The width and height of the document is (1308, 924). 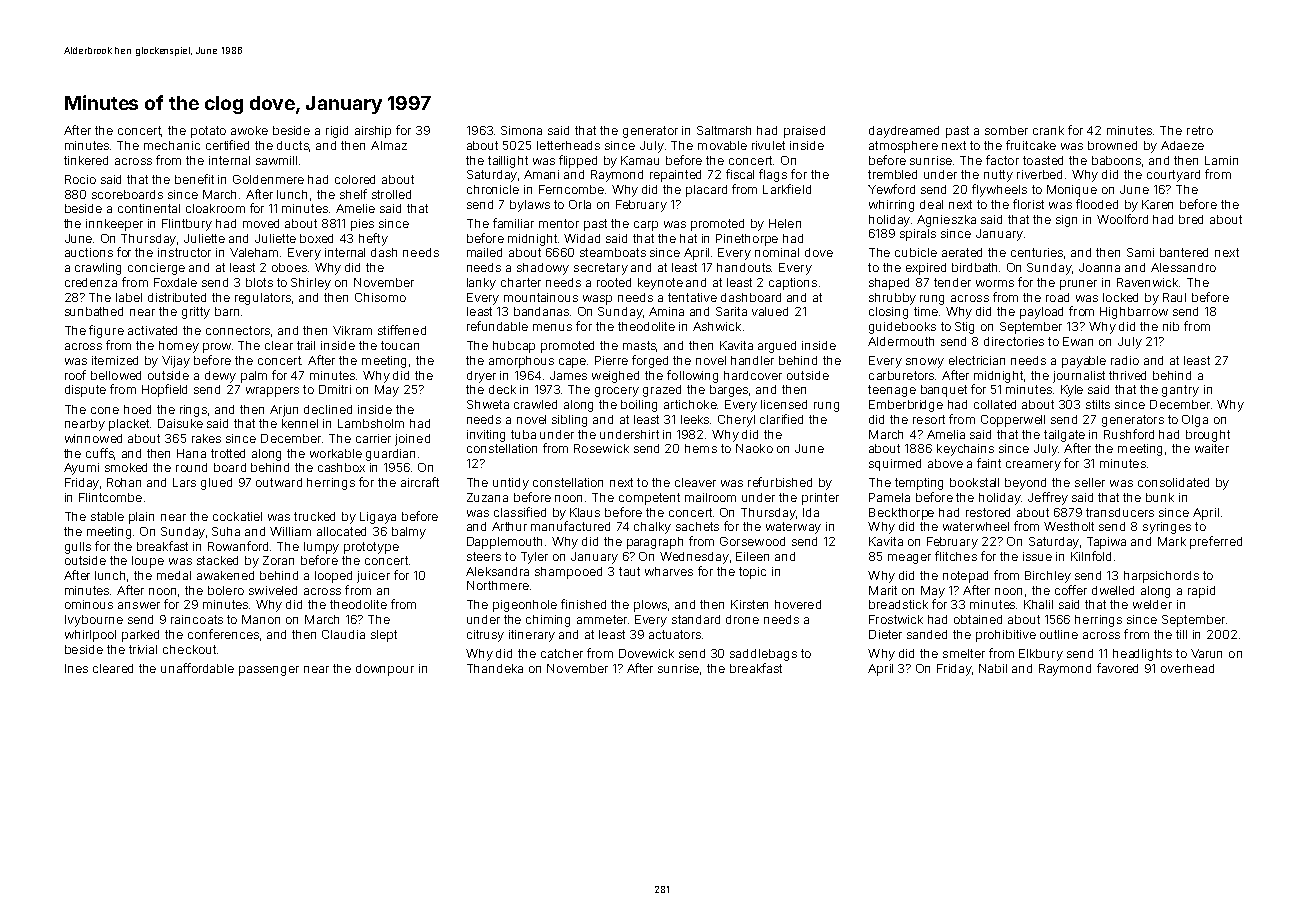 What do you see at coordinates (137, 409) in the document?
I see `hoed` at bounding box center [137, 409].
